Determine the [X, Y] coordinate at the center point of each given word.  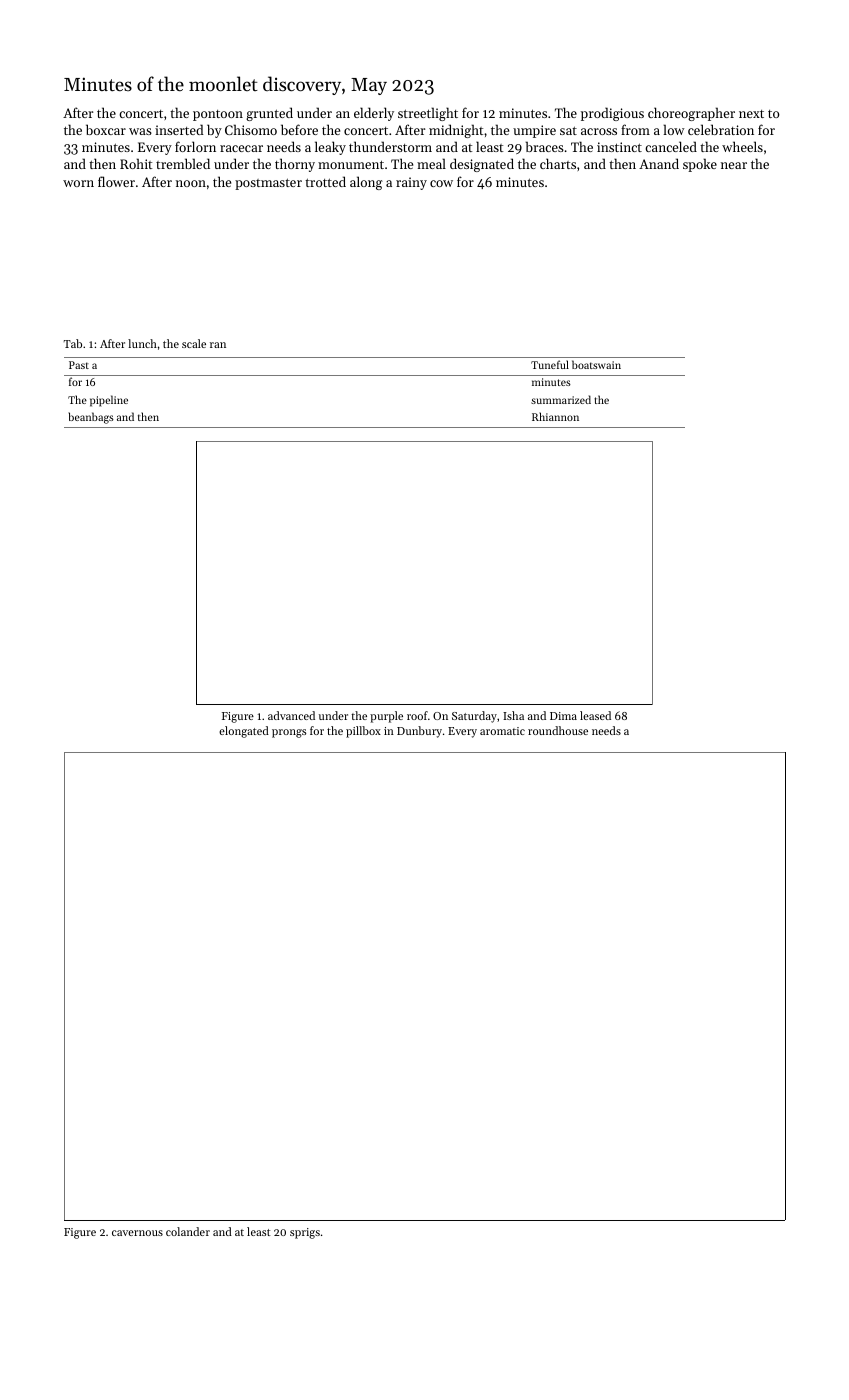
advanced [291, 715]
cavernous [137, 1233]
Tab [73, 343]
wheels [742, 146]
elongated [244, 732]
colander [188, 1231]
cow [441, 183]
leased [595, 715]
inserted [179, 129]
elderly [374, 114]
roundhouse [558, 730]
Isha [513, 715]
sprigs [305, 1233]
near [734, 165]
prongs [289, 733]
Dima [563, 716]
